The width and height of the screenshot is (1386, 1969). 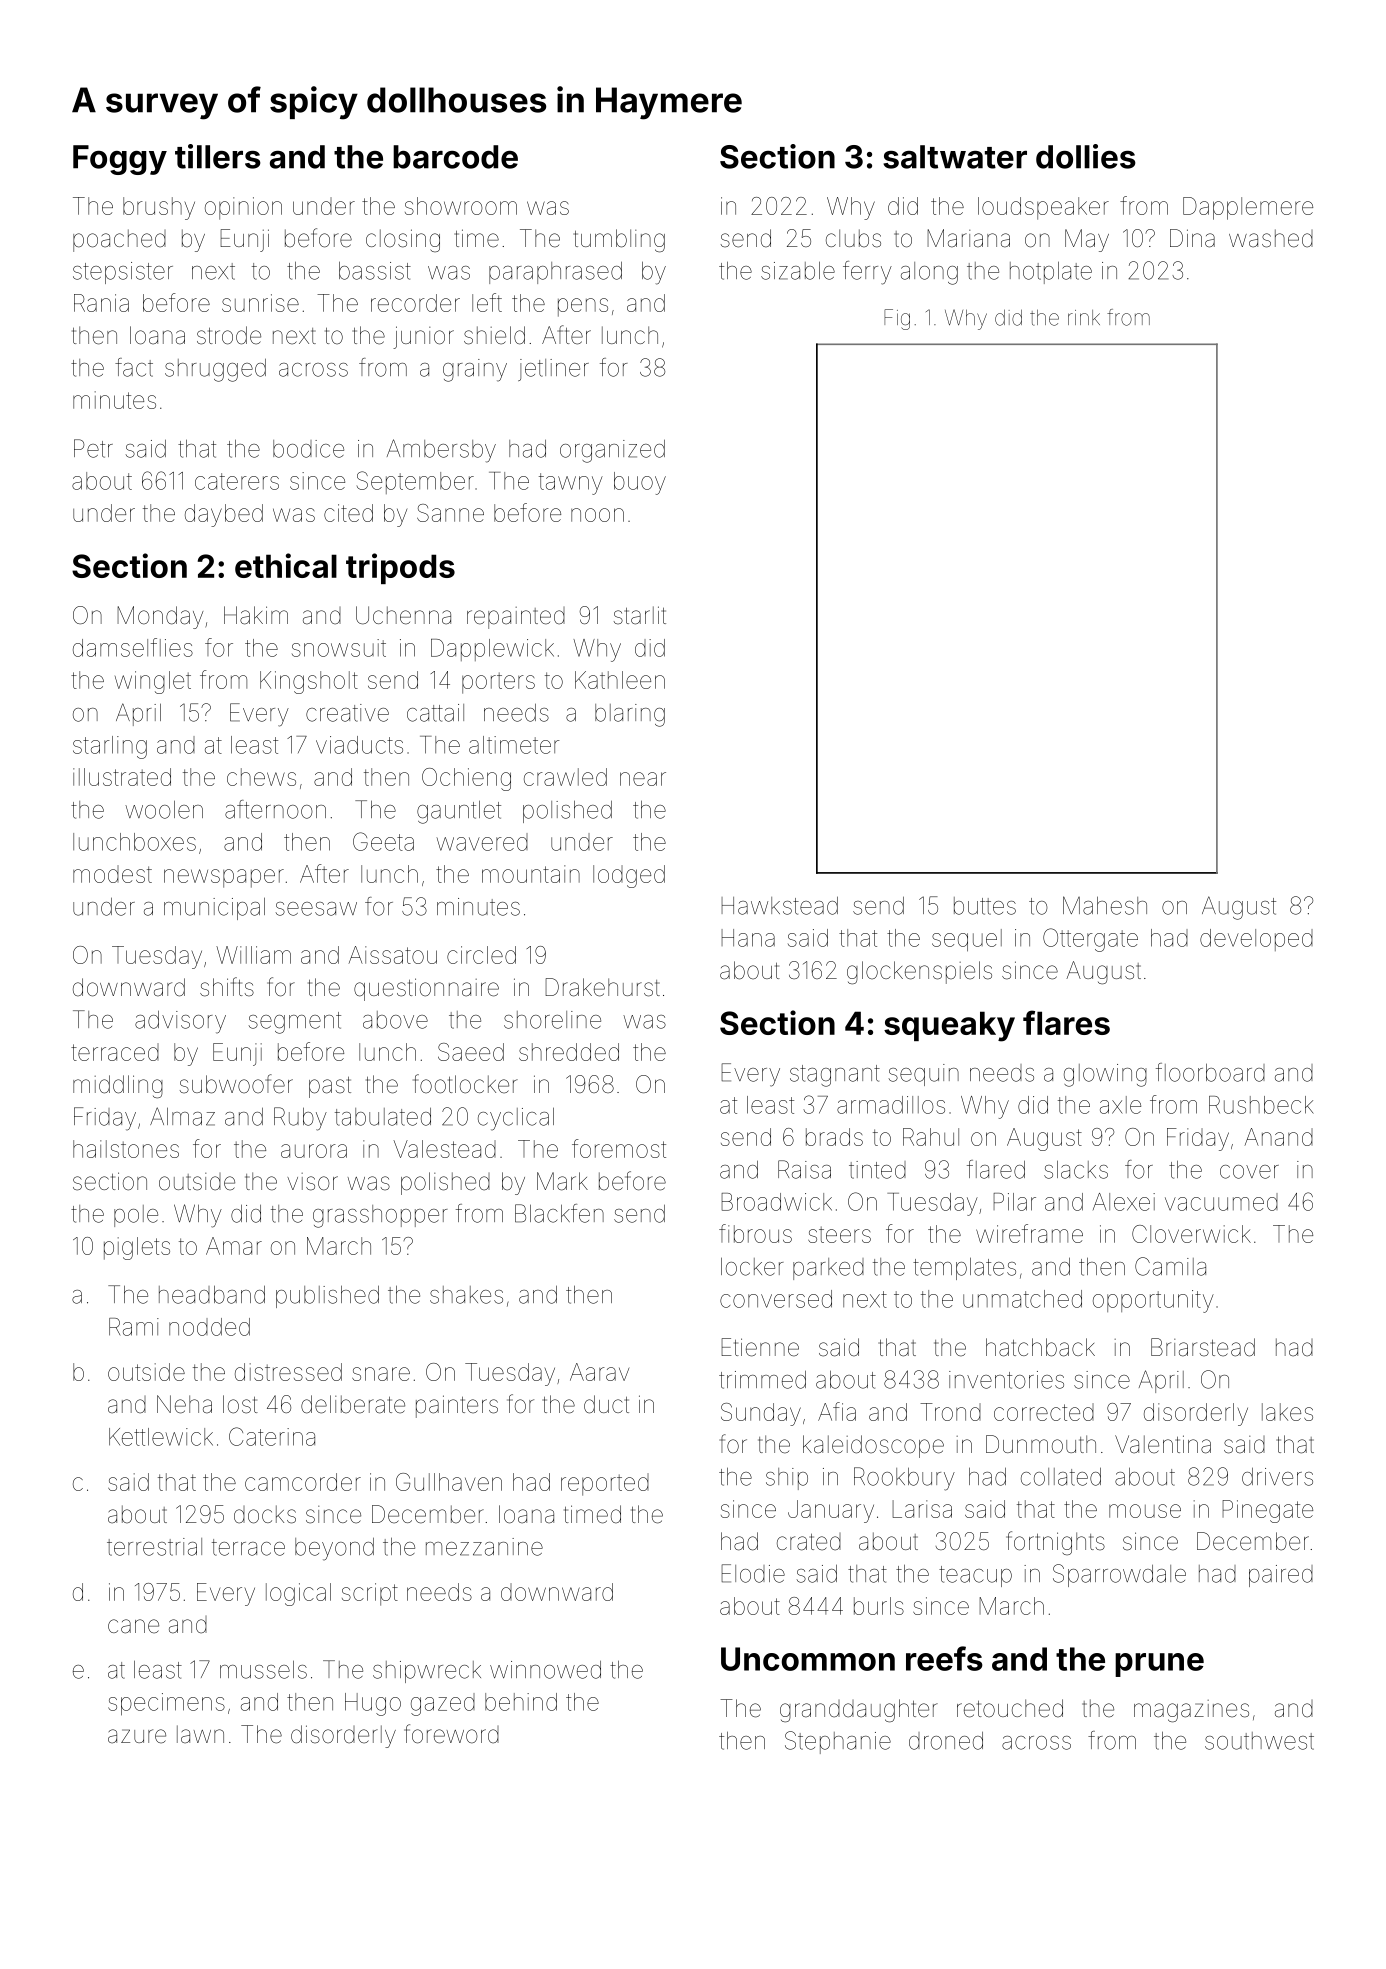 I want to click on Kettlewick, so click(x=161, y=1437).
